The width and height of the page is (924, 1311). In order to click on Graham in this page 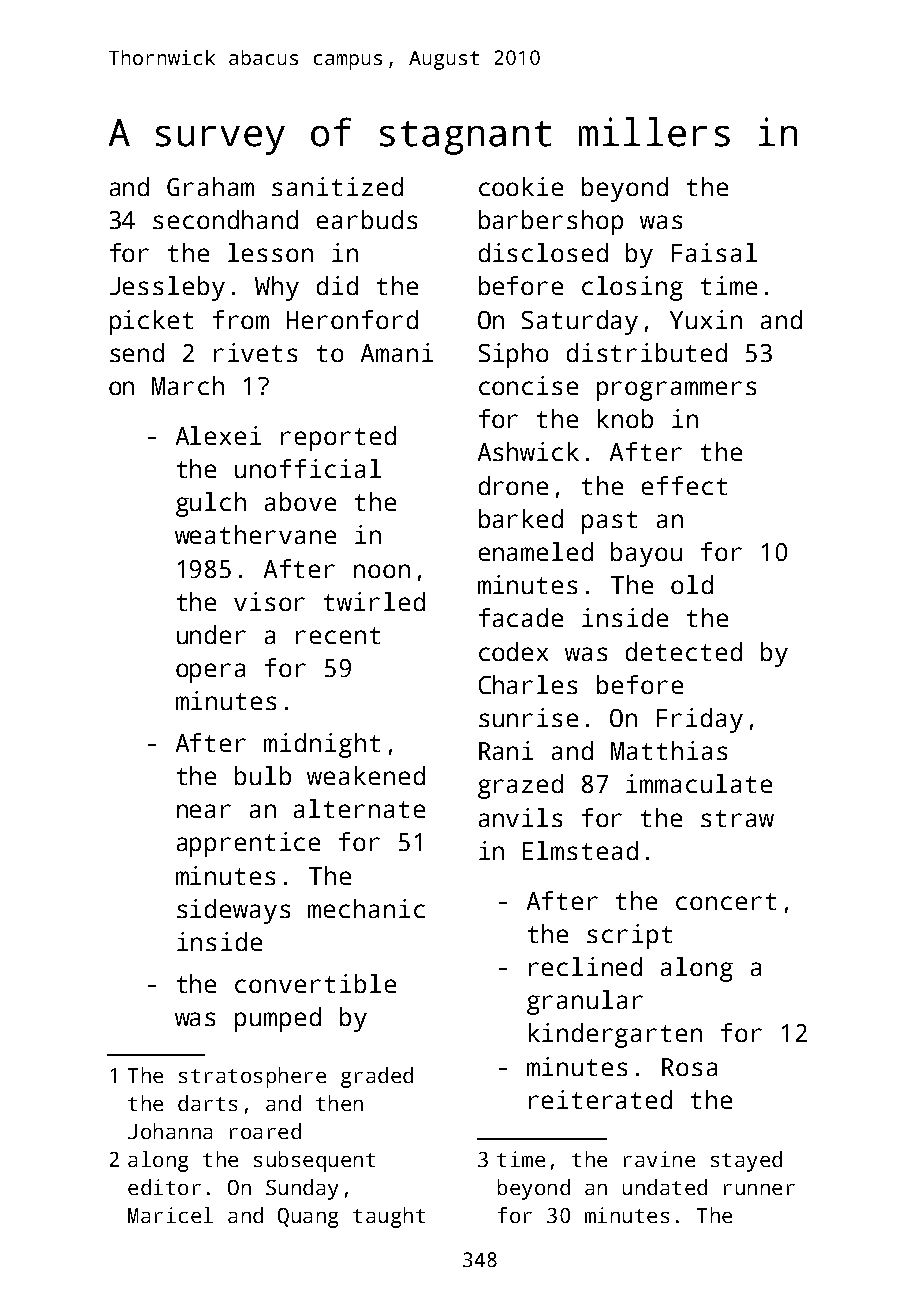, I will do `click(210, 186)`.
